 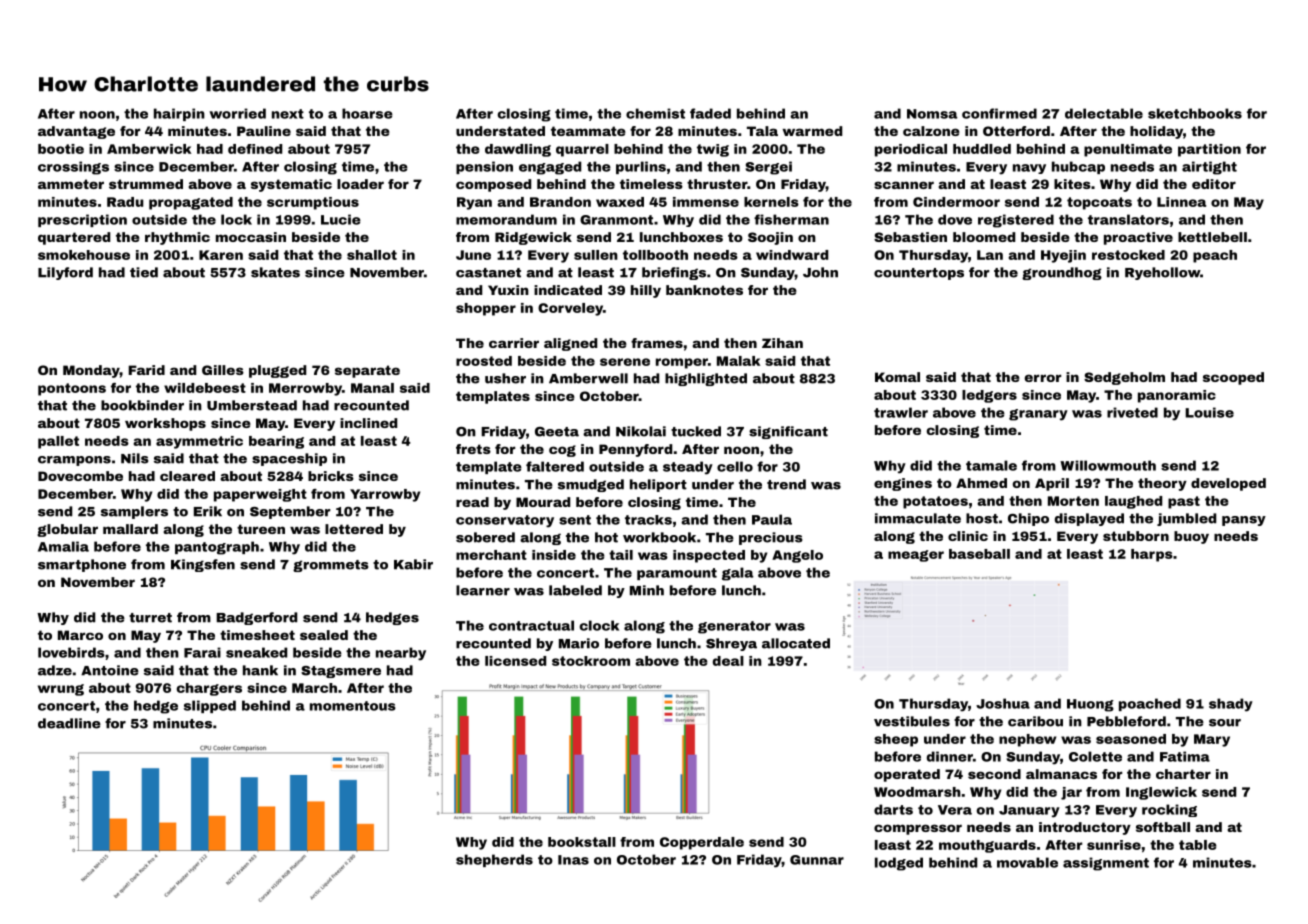 I want to click on restocked, so click(x=1128, y=255).
